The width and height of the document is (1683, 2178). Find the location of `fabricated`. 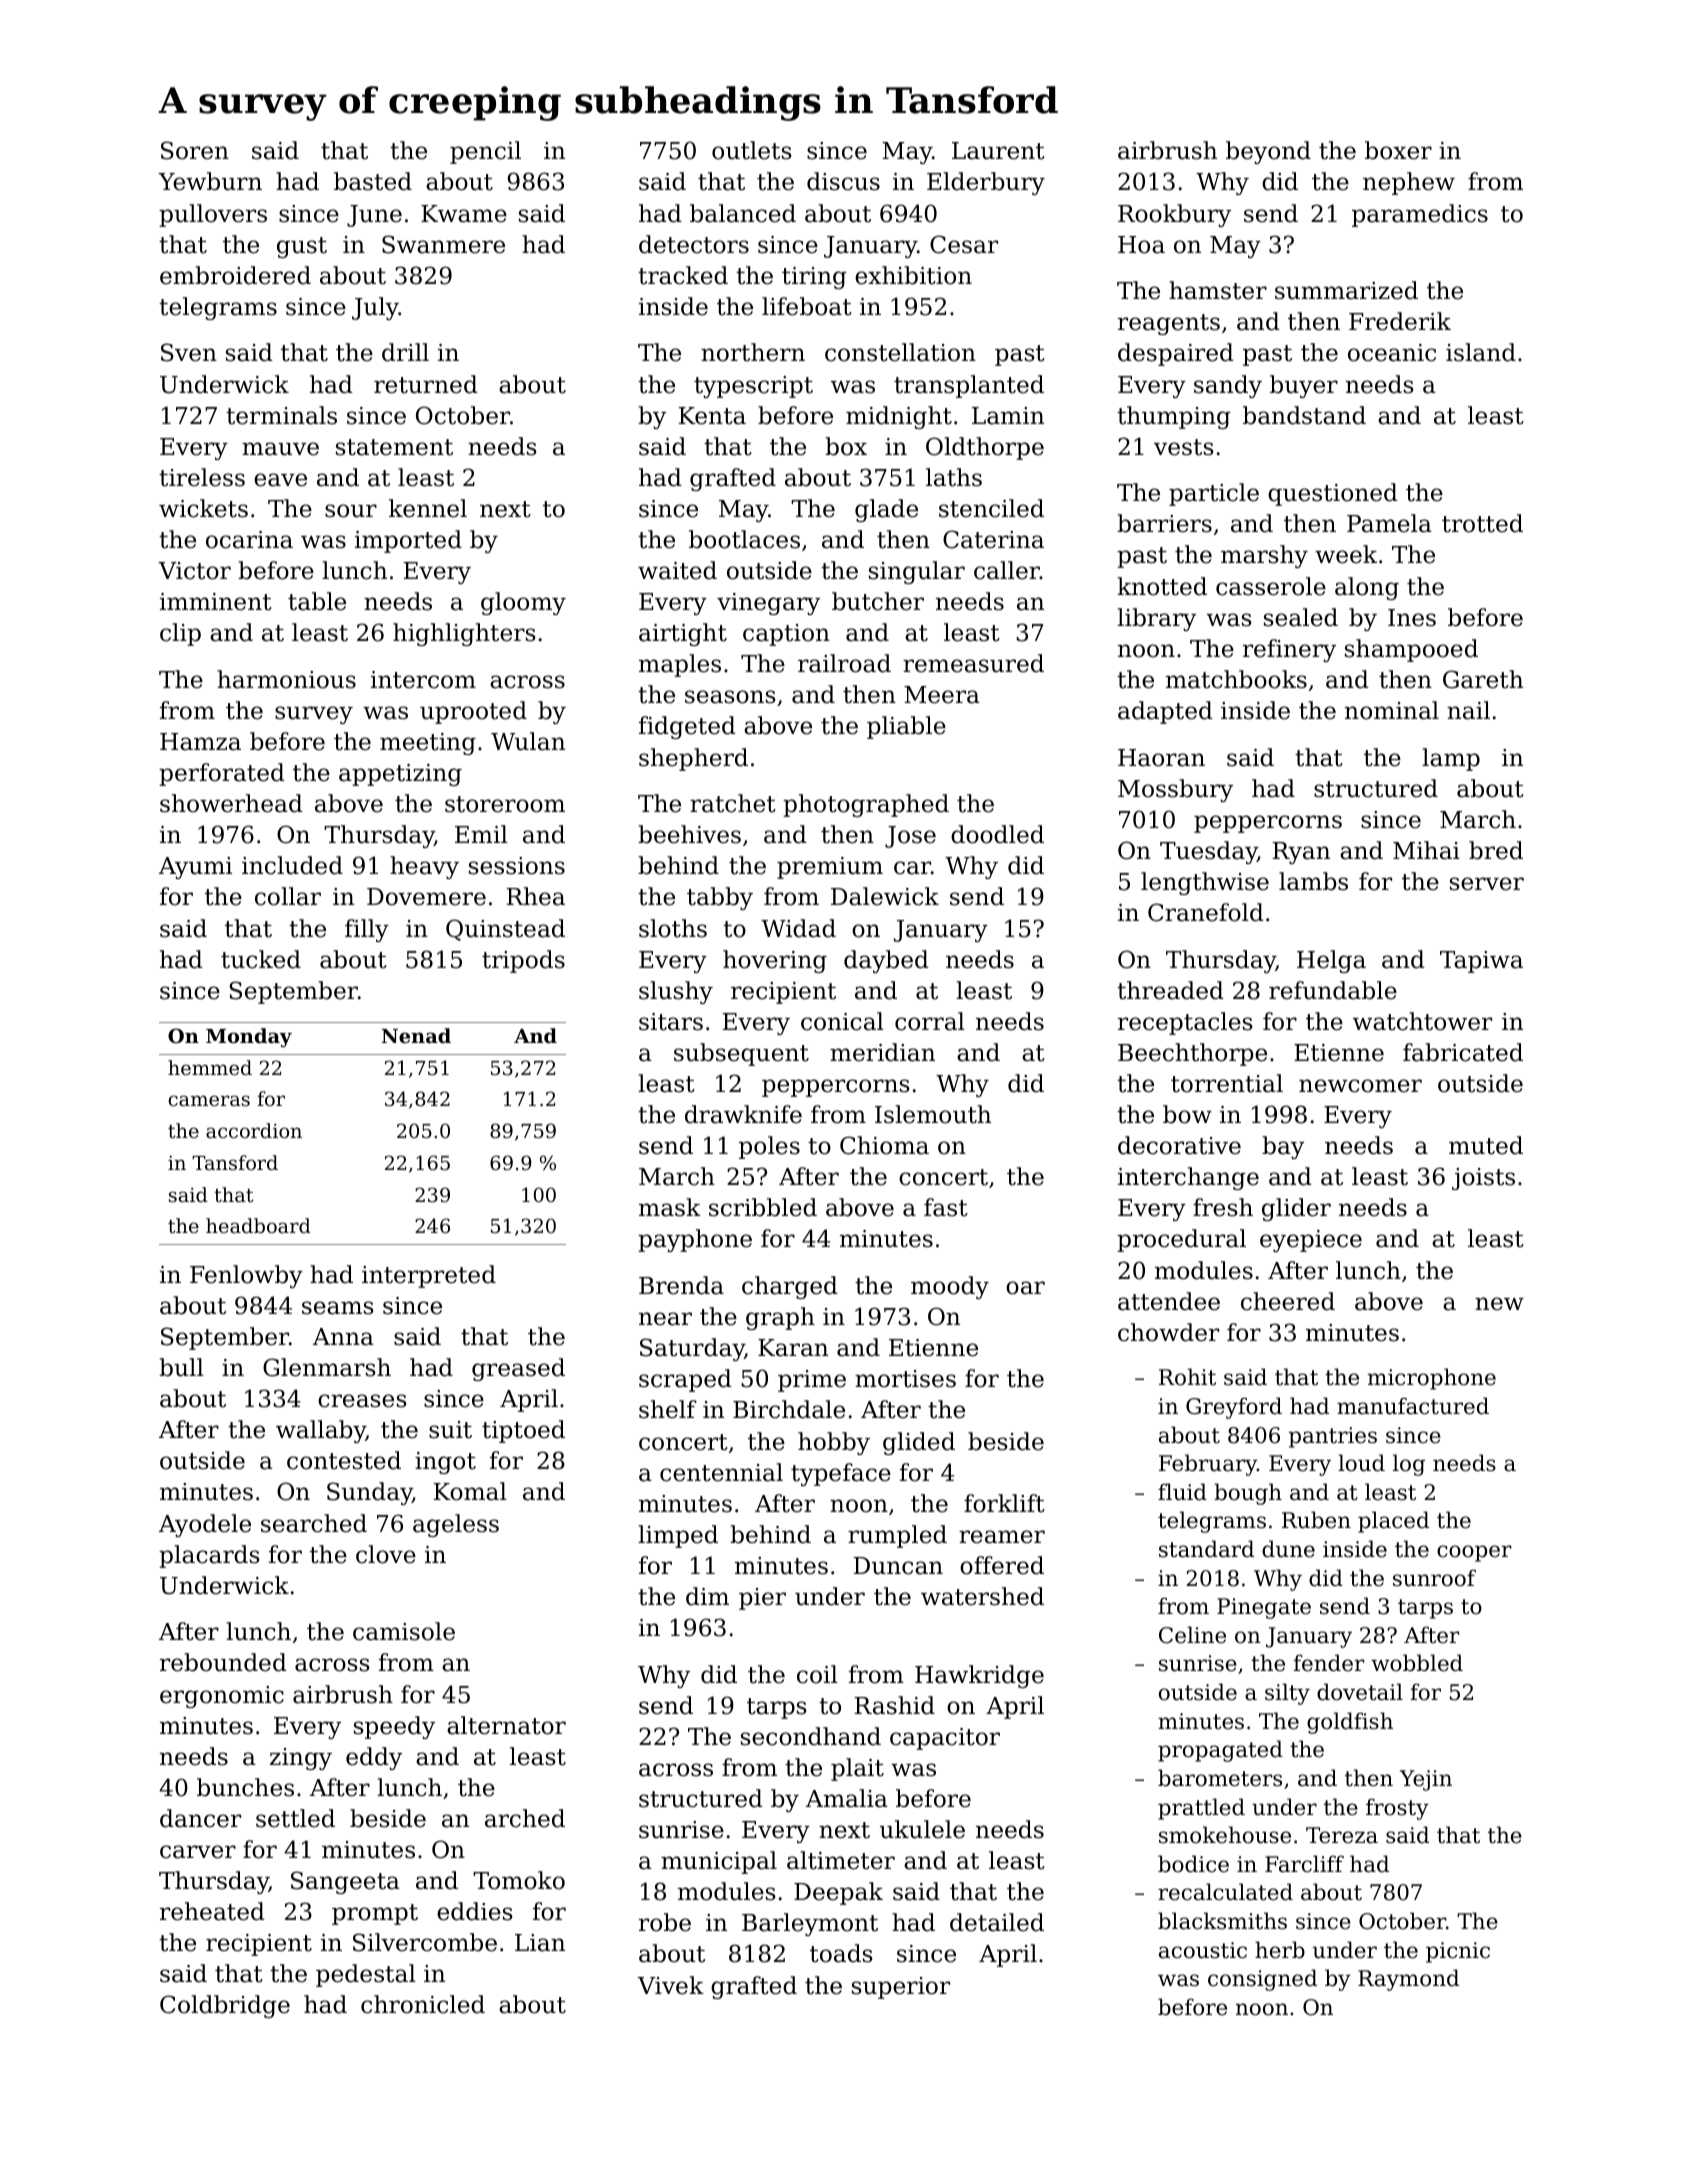

fabricated is located at coordinates (1463, 1052).
